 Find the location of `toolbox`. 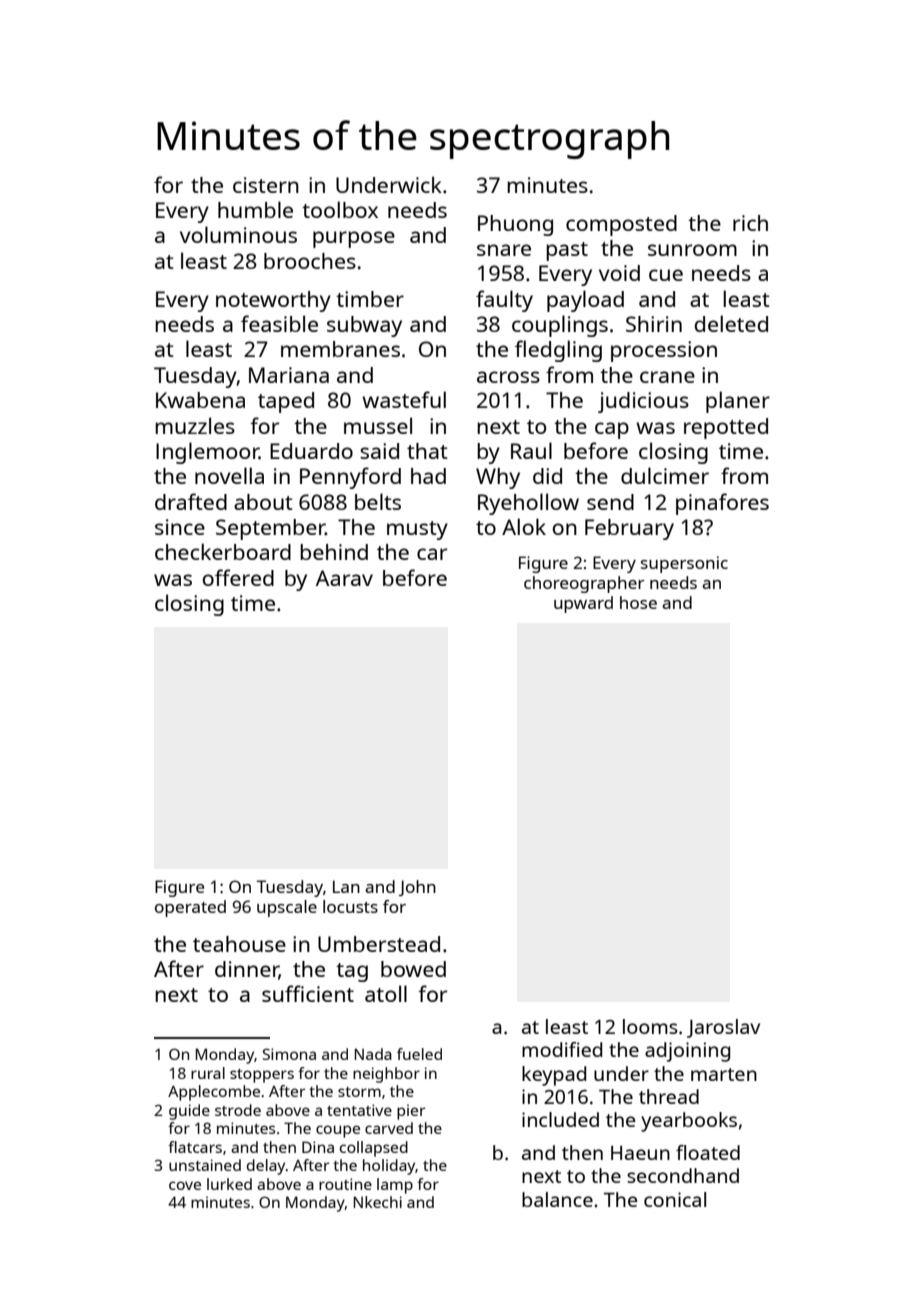

toolbox is located at coordinates (340, 209).
